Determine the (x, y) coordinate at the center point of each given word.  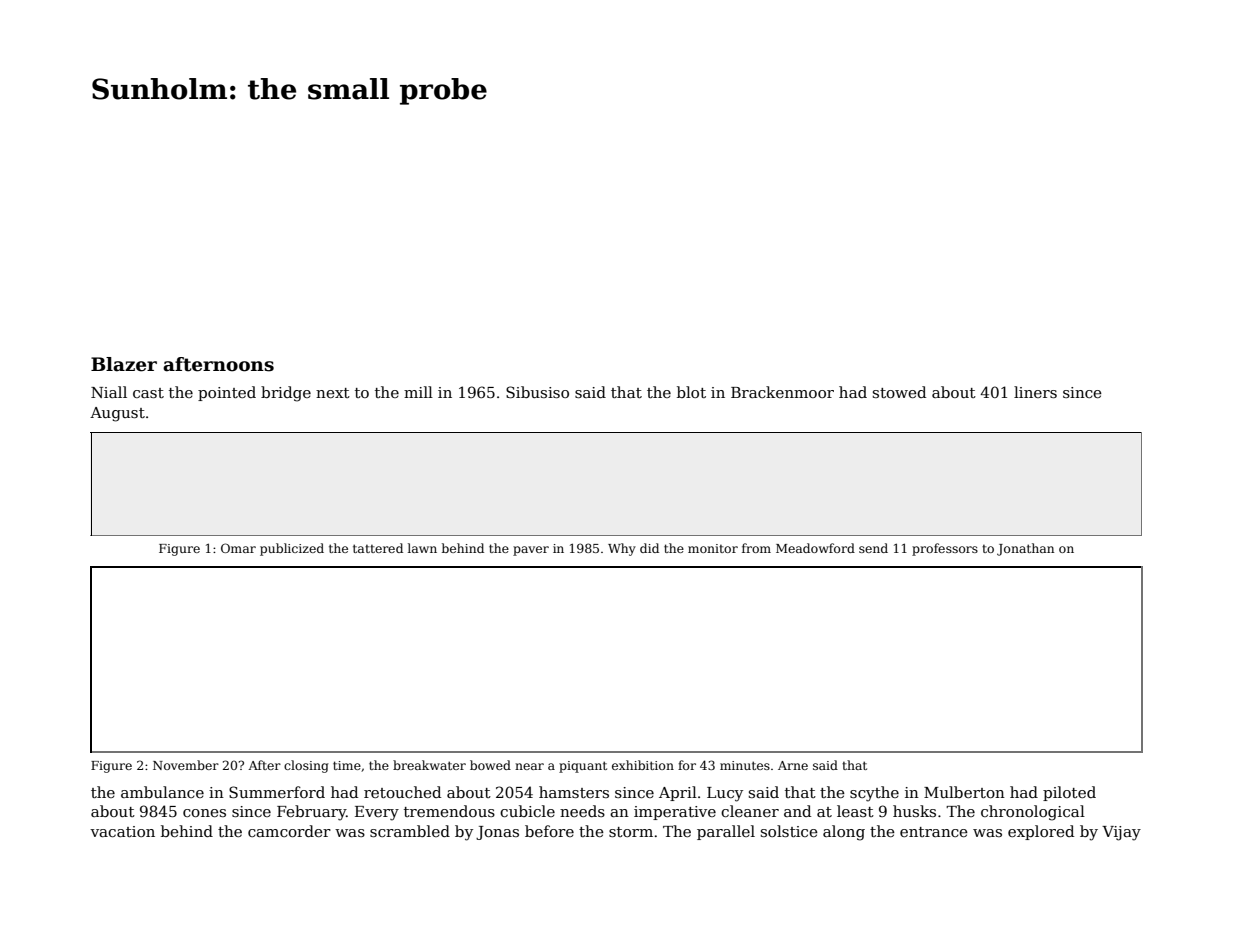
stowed (899, 392)
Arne (793, 765)
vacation (122, 831)
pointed (227, 393)
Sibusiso (537, 392)
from (756, 548)
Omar (238, 548)
